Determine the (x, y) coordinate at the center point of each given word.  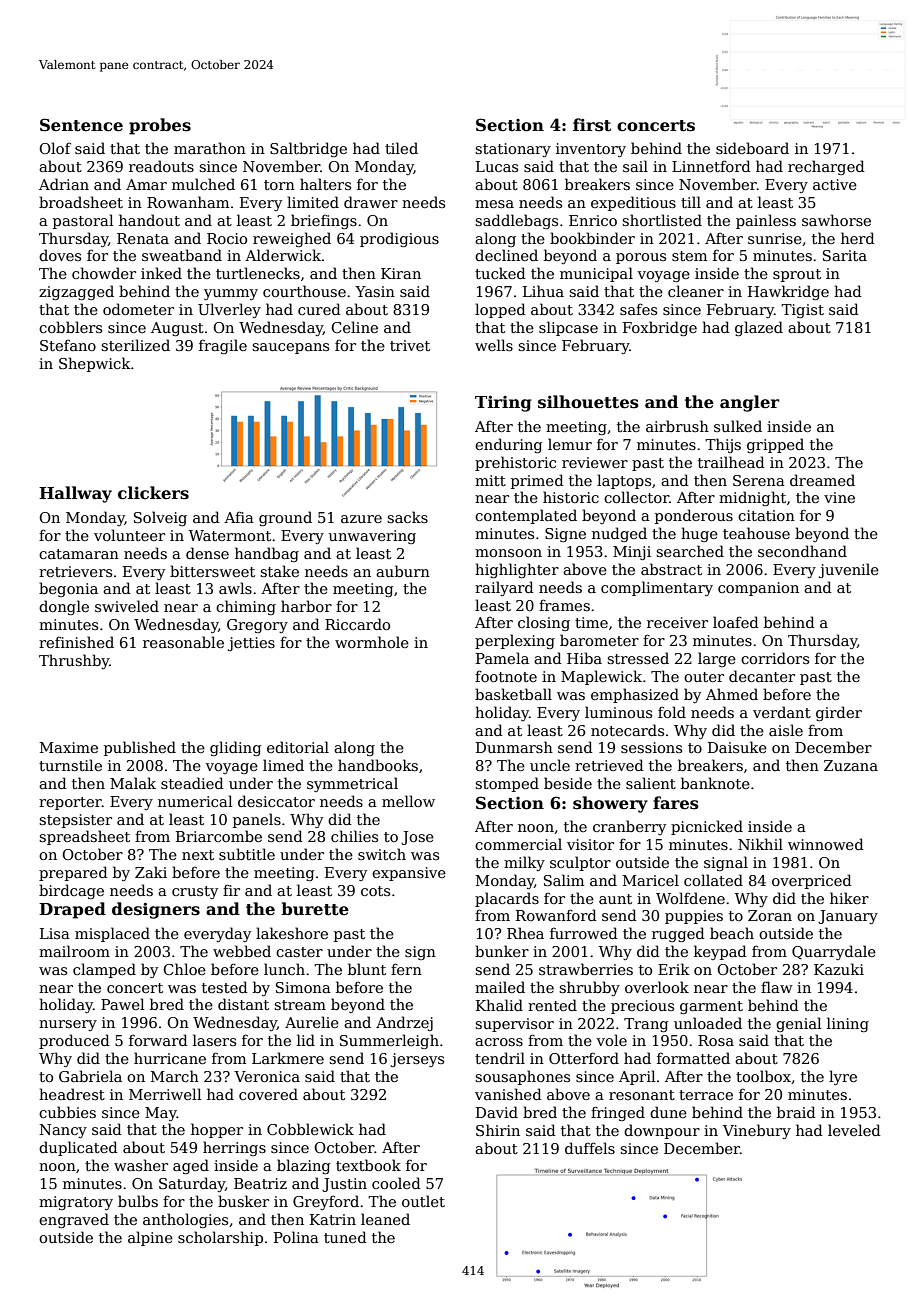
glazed (759, 328)
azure (361, 519)
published (140, 748)
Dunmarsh (514, 747)
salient (651, 783)
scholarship (220, 1238)
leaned (385, 1219)
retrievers (75, 571)
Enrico (593, 220)
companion (758, 589)
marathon (210, 148)
